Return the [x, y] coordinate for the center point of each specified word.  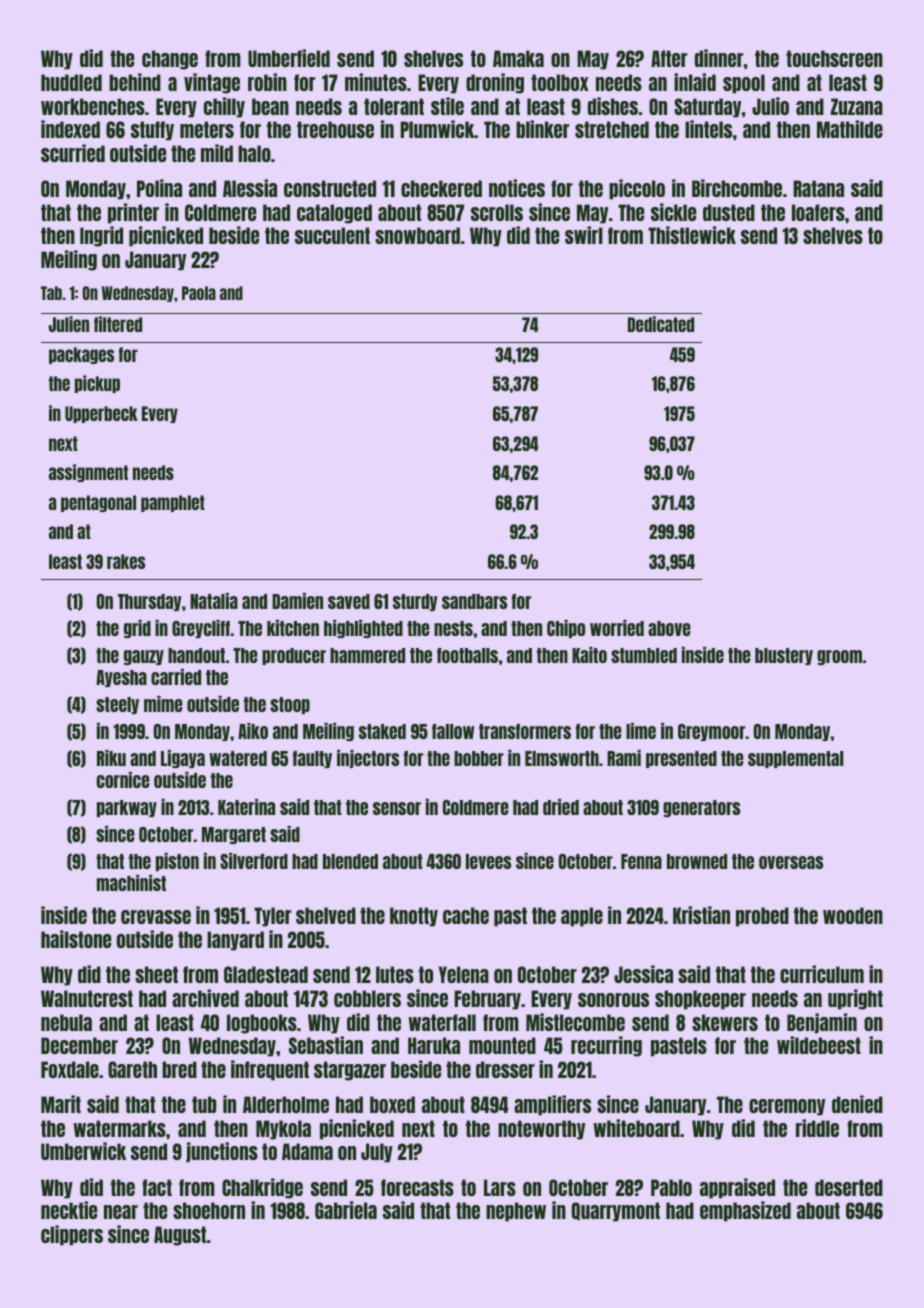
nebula [66, 1022]
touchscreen [834, 58]
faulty [312, 759]
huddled [71, 82]
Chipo [566, 629]
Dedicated [661, 324]
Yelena [464, 974]
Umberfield [289, 58]
